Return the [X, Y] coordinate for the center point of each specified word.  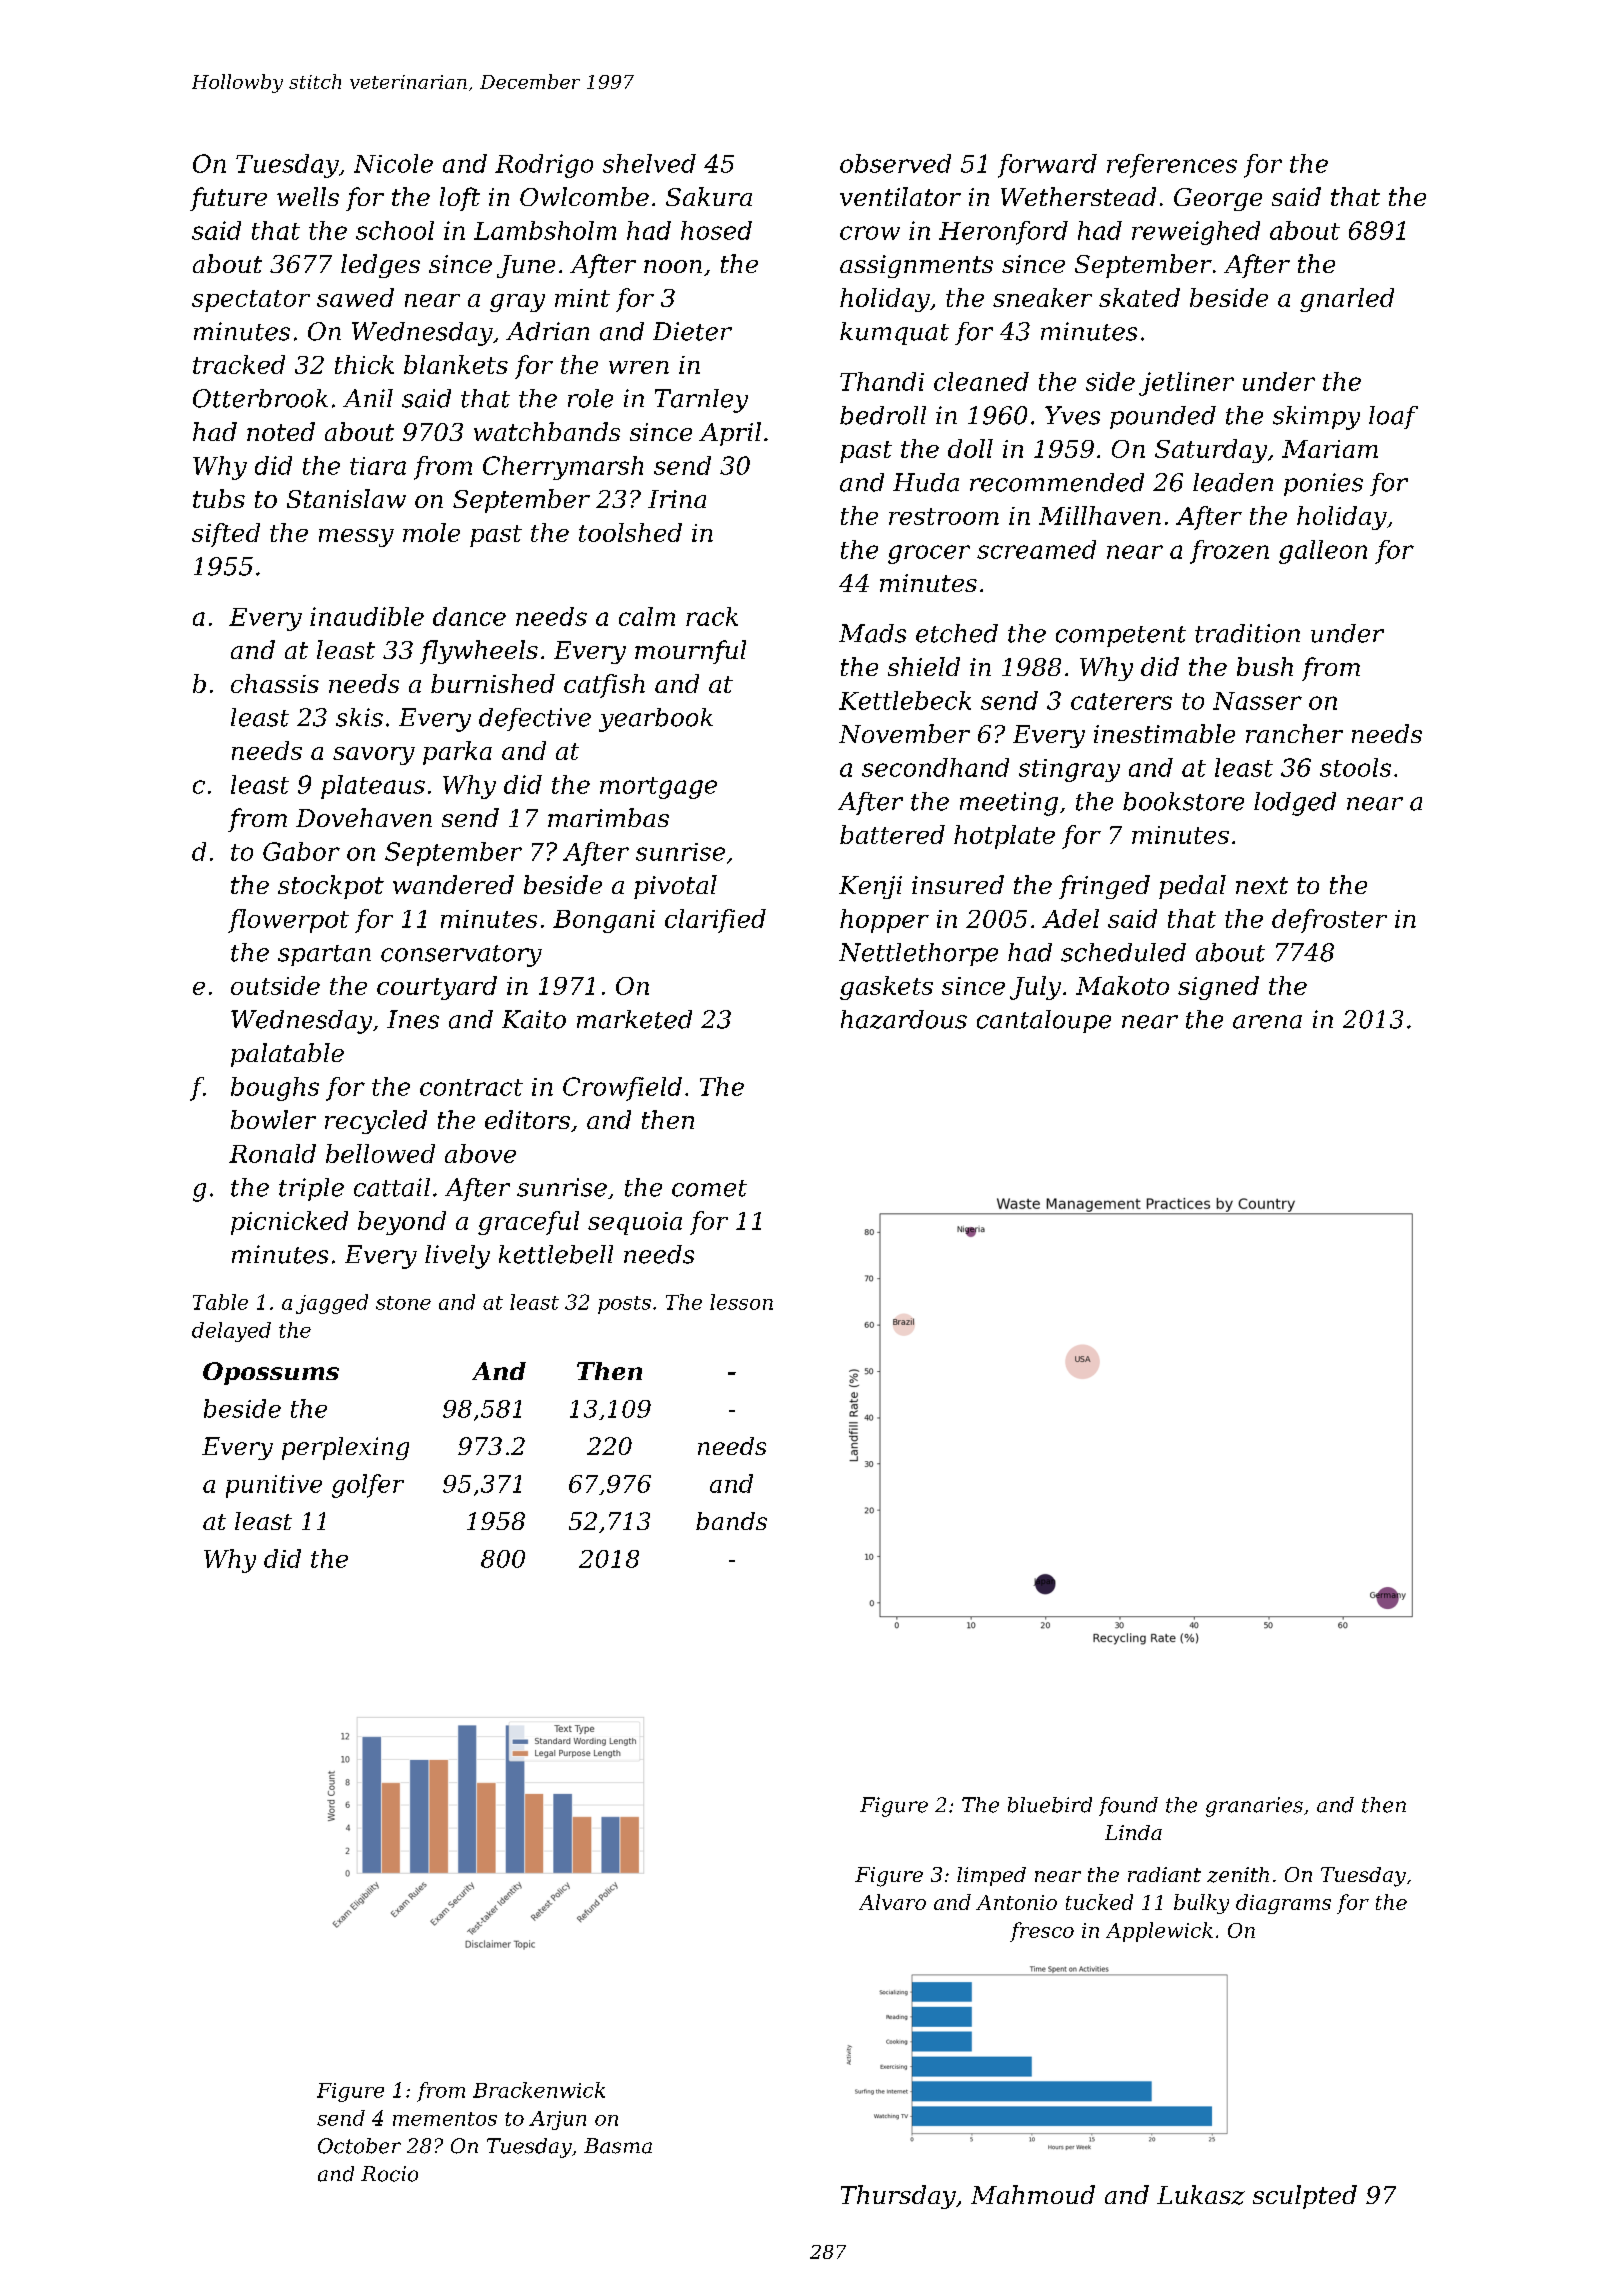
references [1172, 166]
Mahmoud [1033, 2194]
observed [895, 163]
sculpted [1305, 2197]
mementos [445, 2119]
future [228, 199]
